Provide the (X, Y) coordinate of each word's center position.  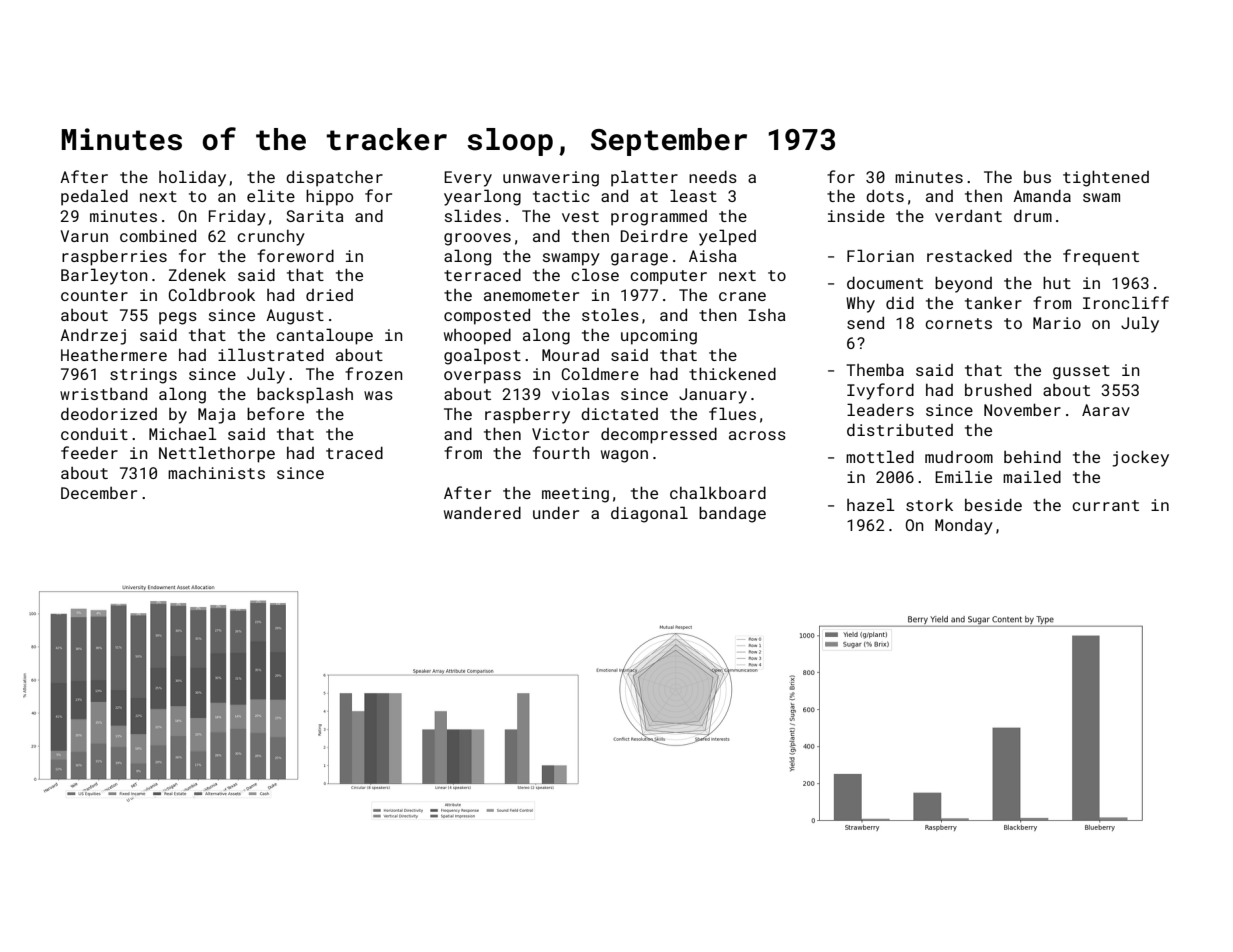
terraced (482, 274)
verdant (968, 215)
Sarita (315, 216)
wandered (482, 512)
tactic (561, 196)
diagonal (649, 514)
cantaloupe (324, 336)
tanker (993, 302)
